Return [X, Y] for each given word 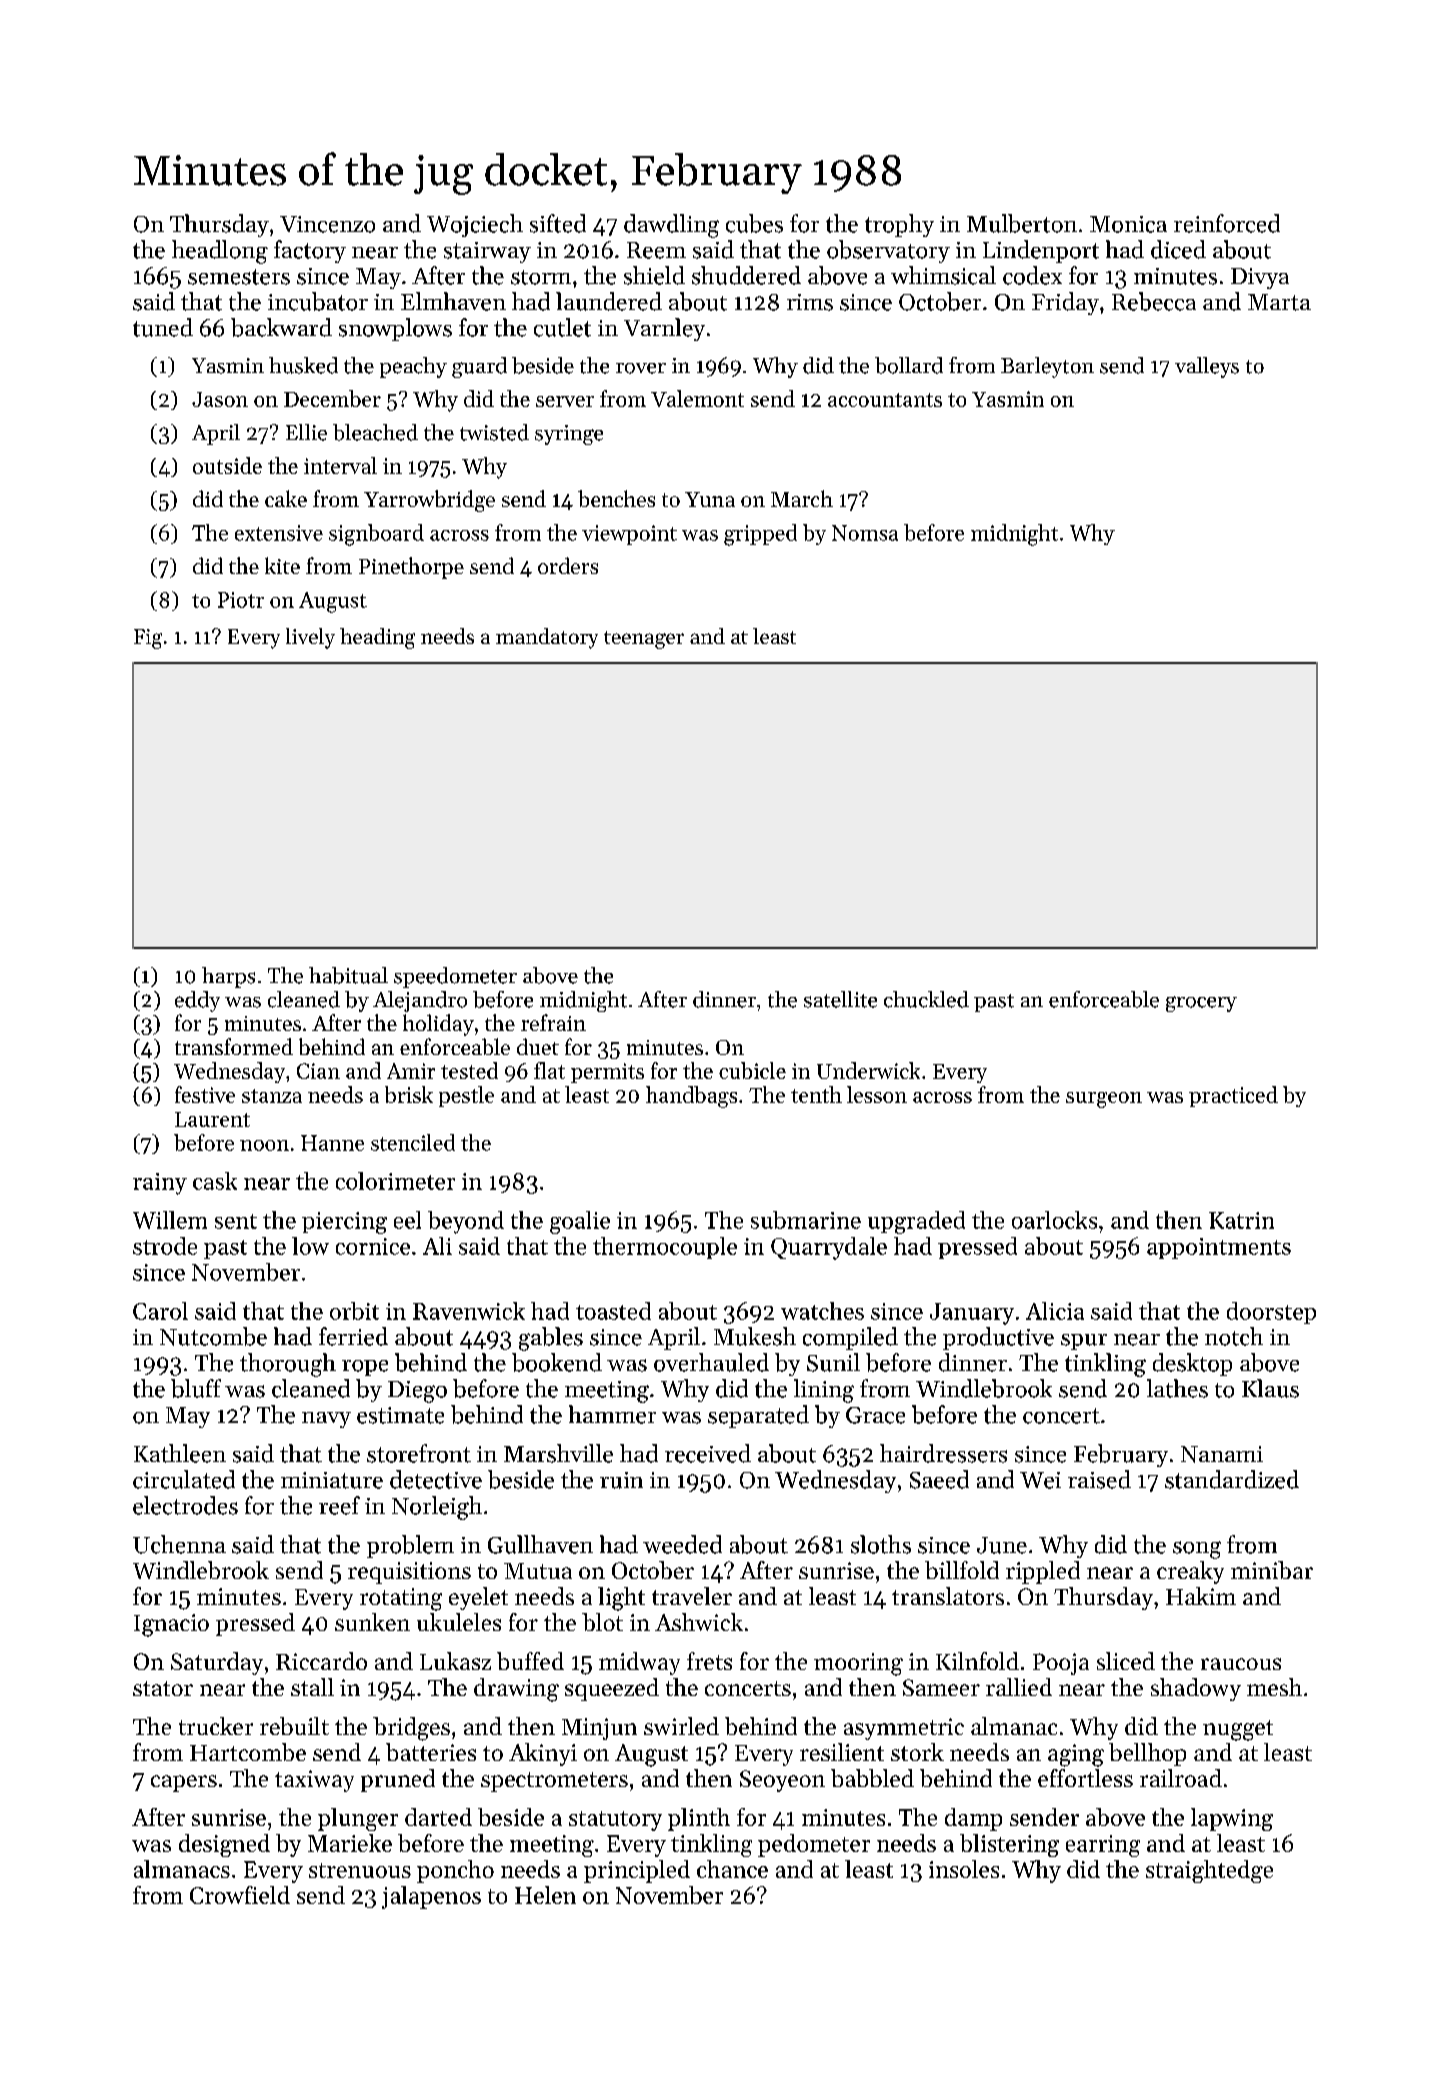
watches [822, 1311]
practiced [1233, 1096]
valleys [1207, 367]
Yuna [710, 499]
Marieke [350, 1843]
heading [377, 638]
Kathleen [180, 1453]
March [802, 498]
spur [1084, 1342]
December [332, 398]
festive [205, 1094]
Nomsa [865, 533]
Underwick [868, 1070]
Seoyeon [782, 1781]
